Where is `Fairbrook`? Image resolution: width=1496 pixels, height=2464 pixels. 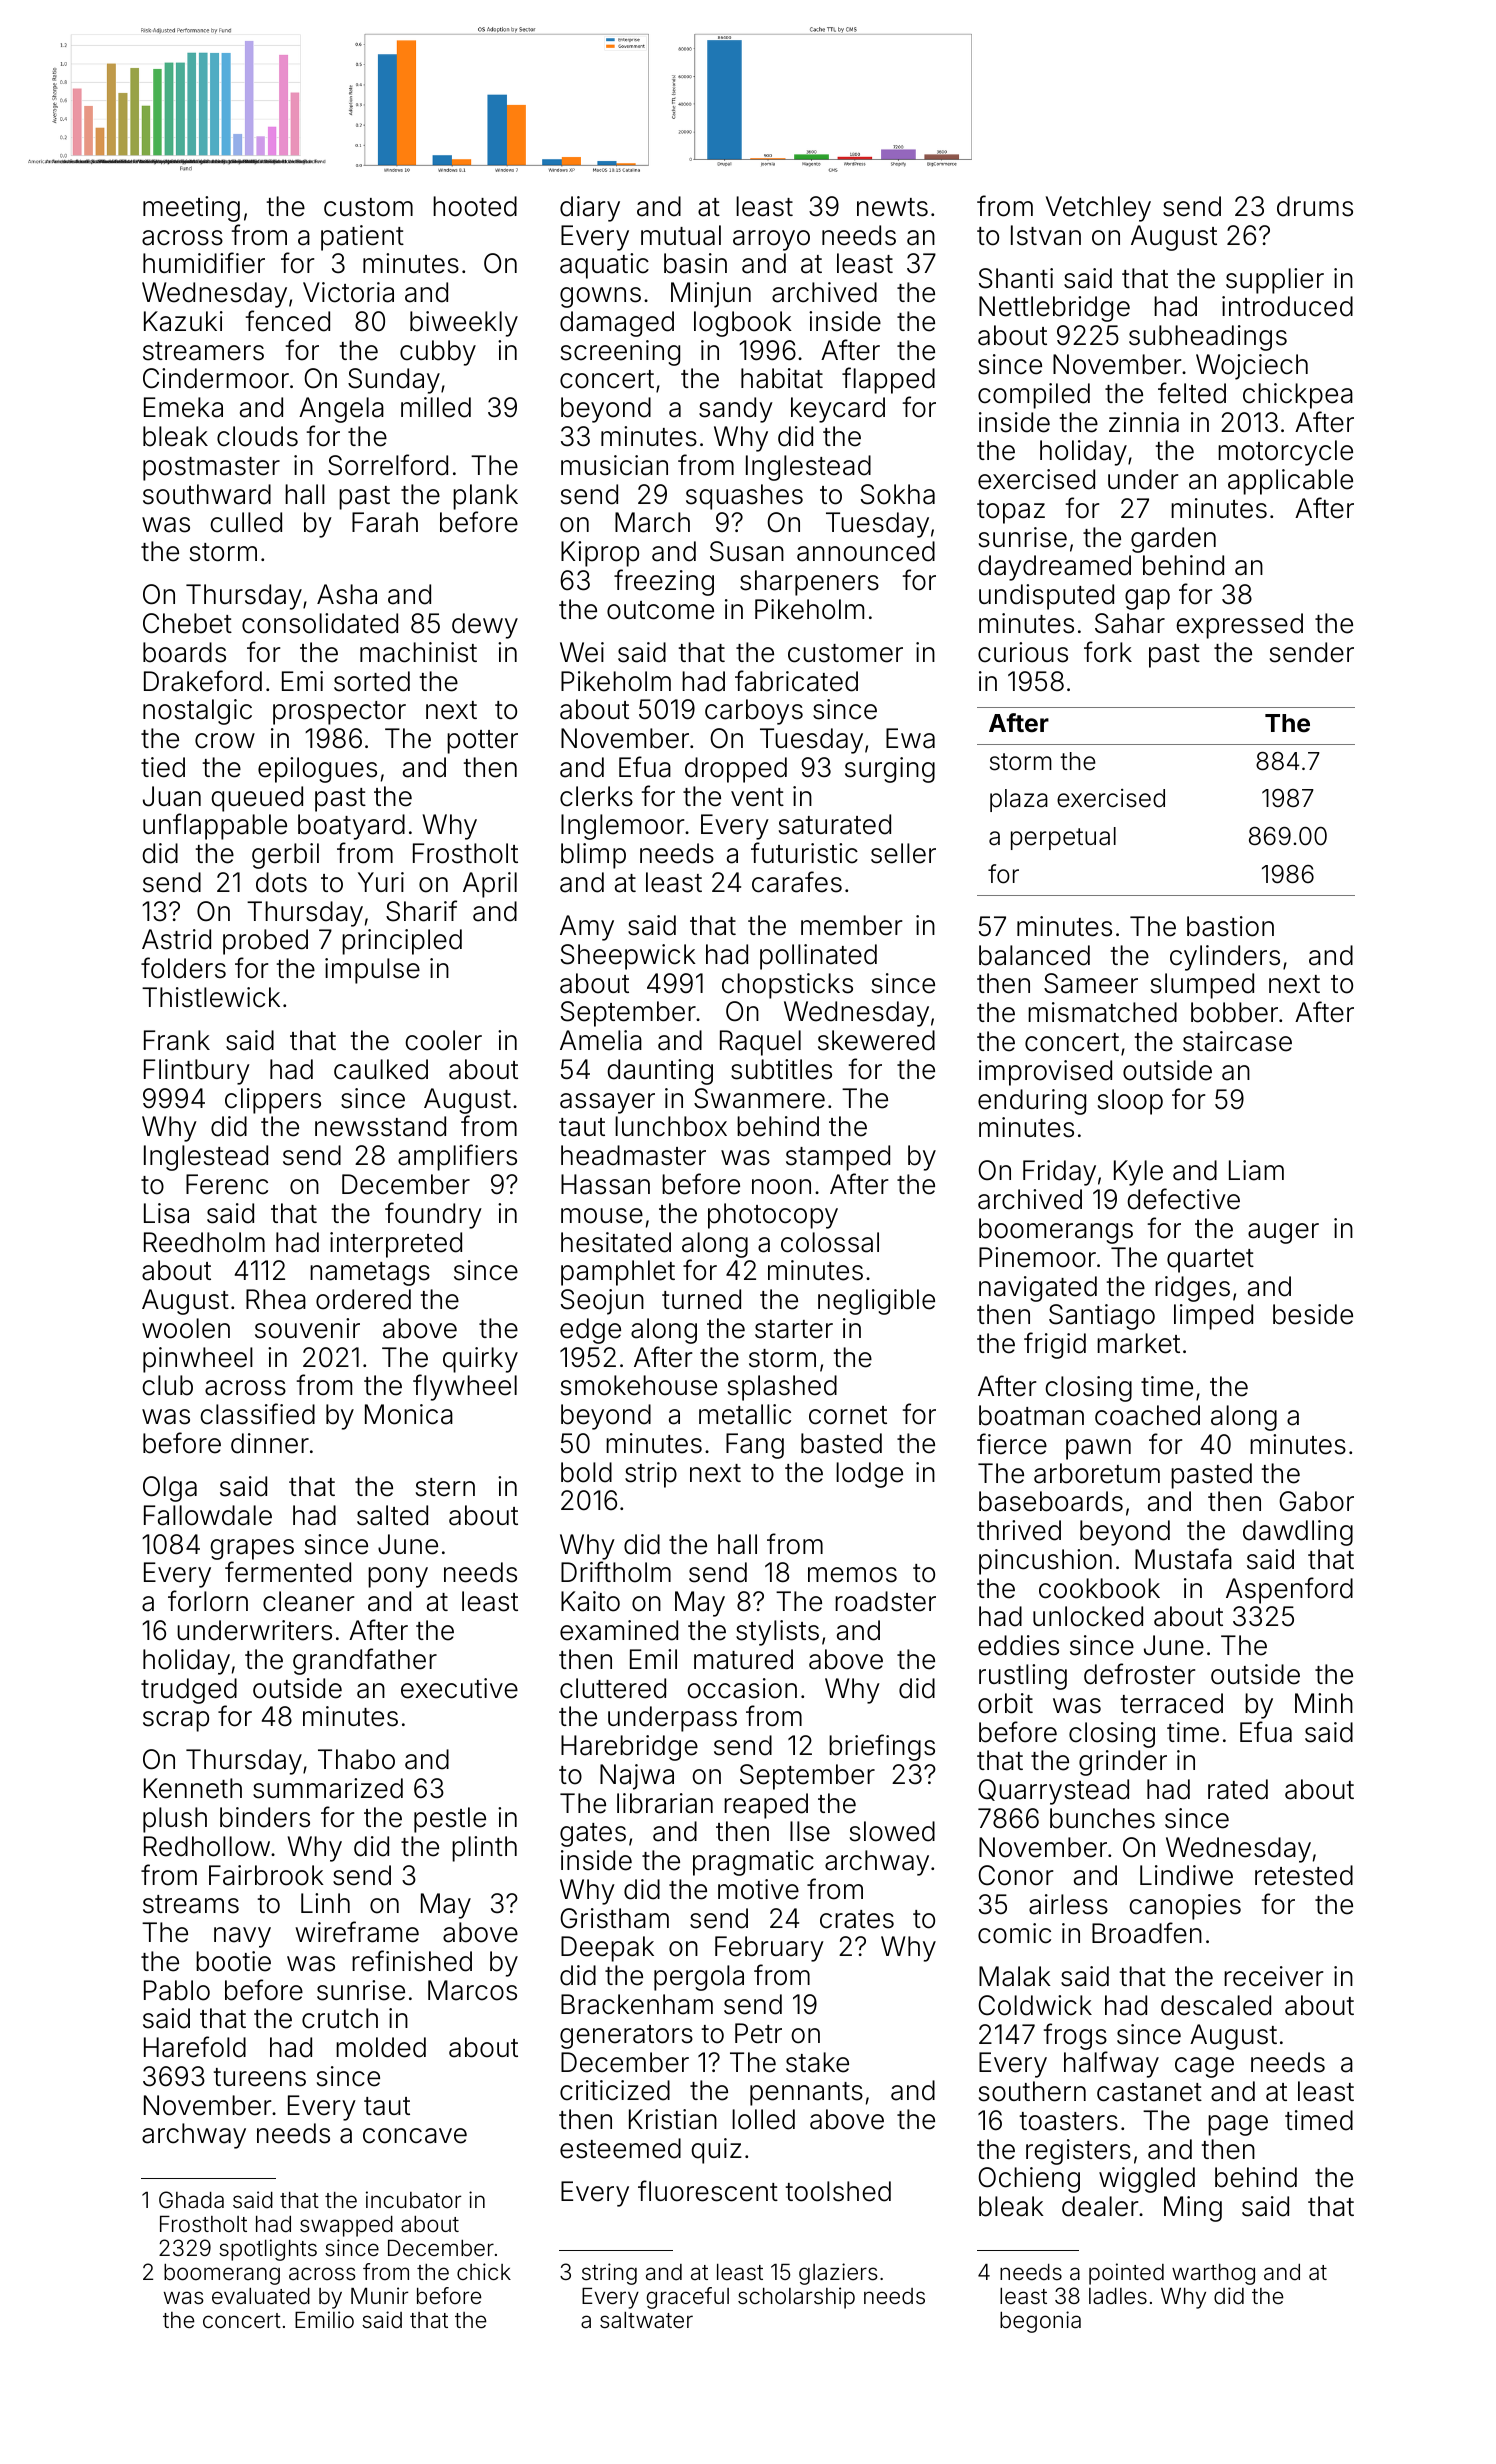 Fairbrook is located at coordinates (266, 1875).
